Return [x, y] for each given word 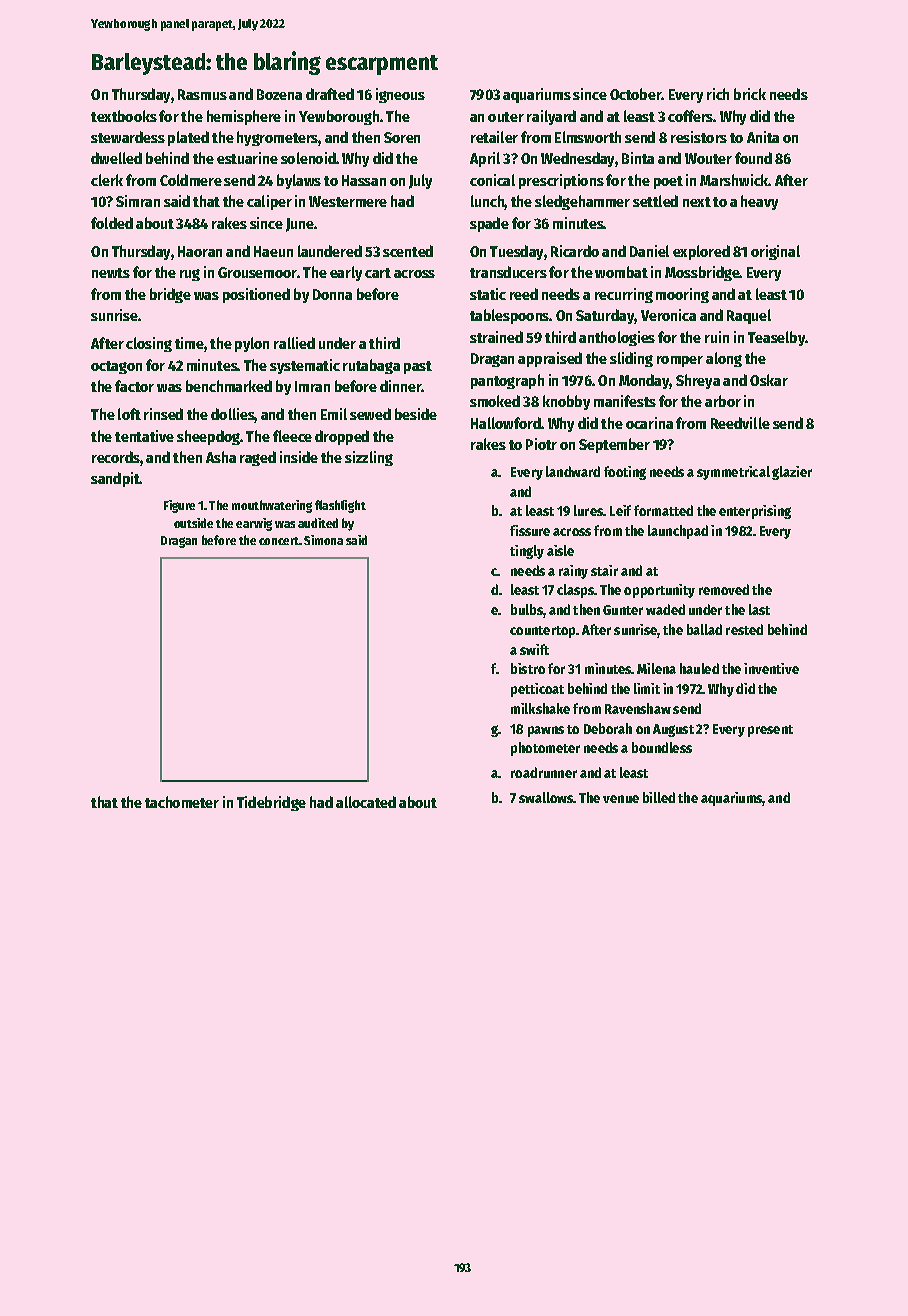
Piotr [541, 444]
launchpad [678, 532]
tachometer [182, 802]
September [614, 445]
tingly [527, 552]
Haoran [200, 251]
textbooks [124, 116]
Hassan [364, 180]
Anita [763, 137]
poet [668, 182]
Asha [221, 457]
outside [193, 523]
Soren [402, 137]
